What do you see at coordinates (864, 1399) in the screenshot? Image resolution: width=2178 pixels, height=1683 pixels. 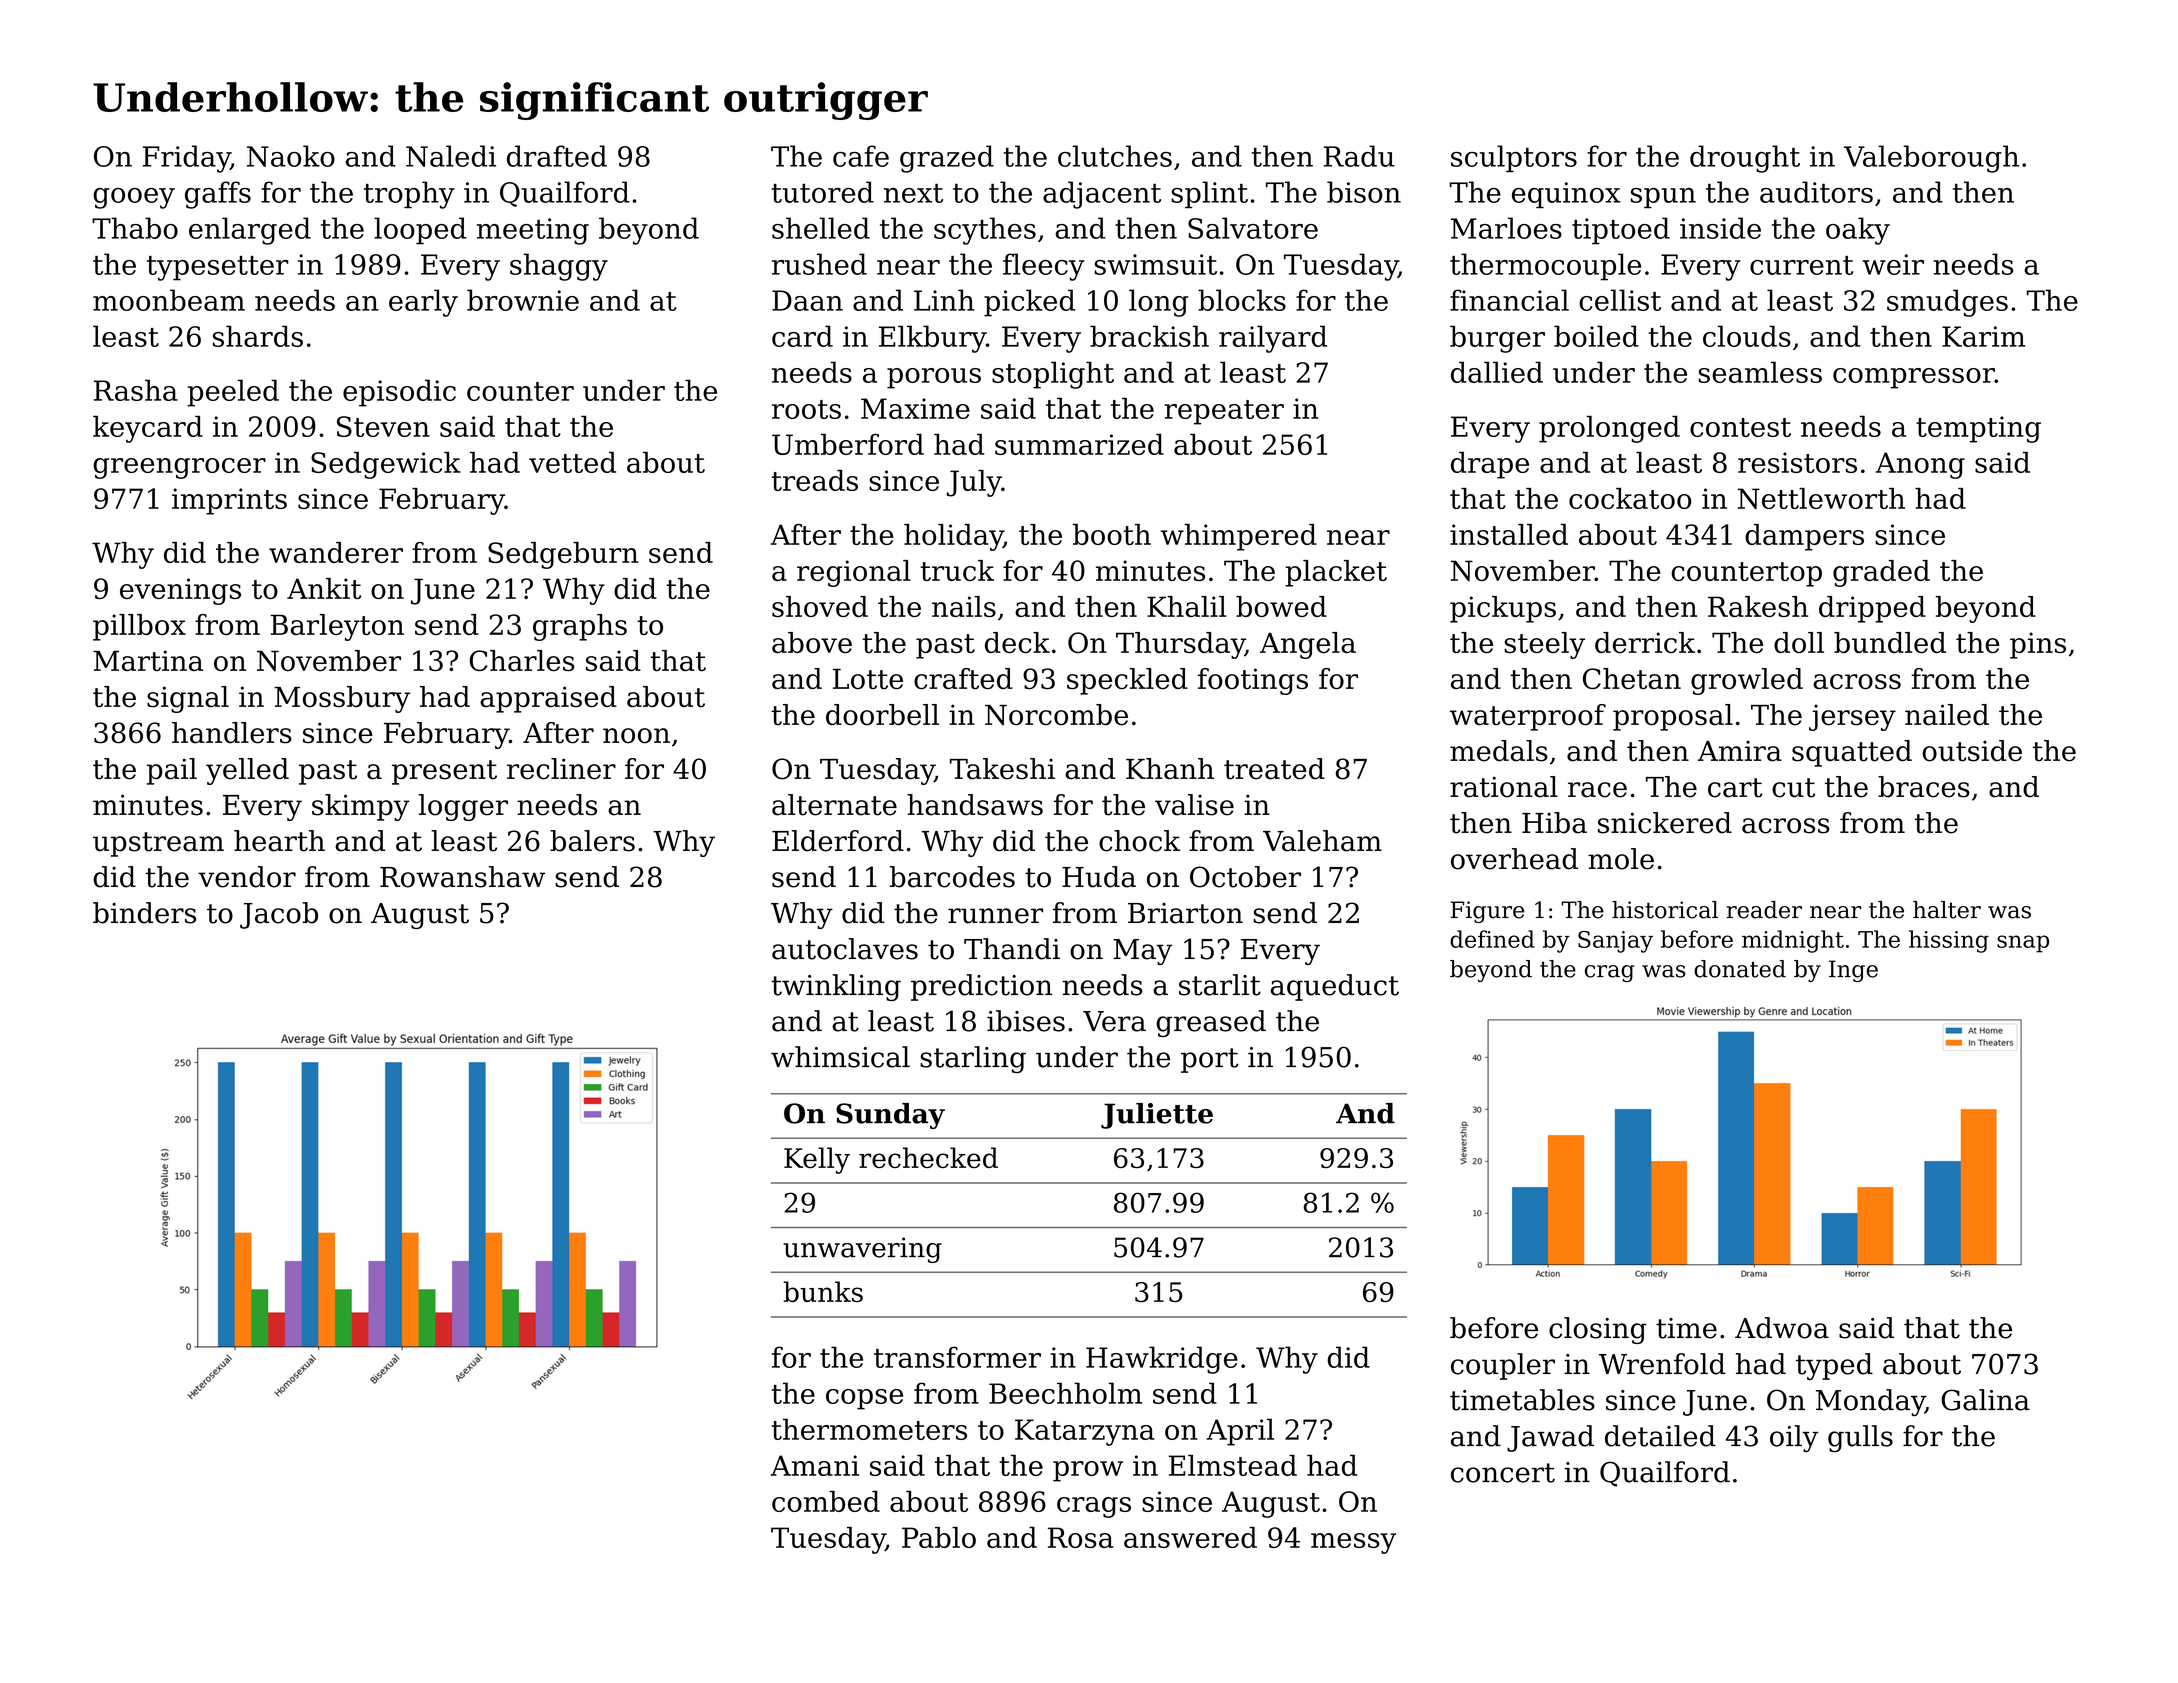 I see `copse` at bounding box center [864, 1399].
